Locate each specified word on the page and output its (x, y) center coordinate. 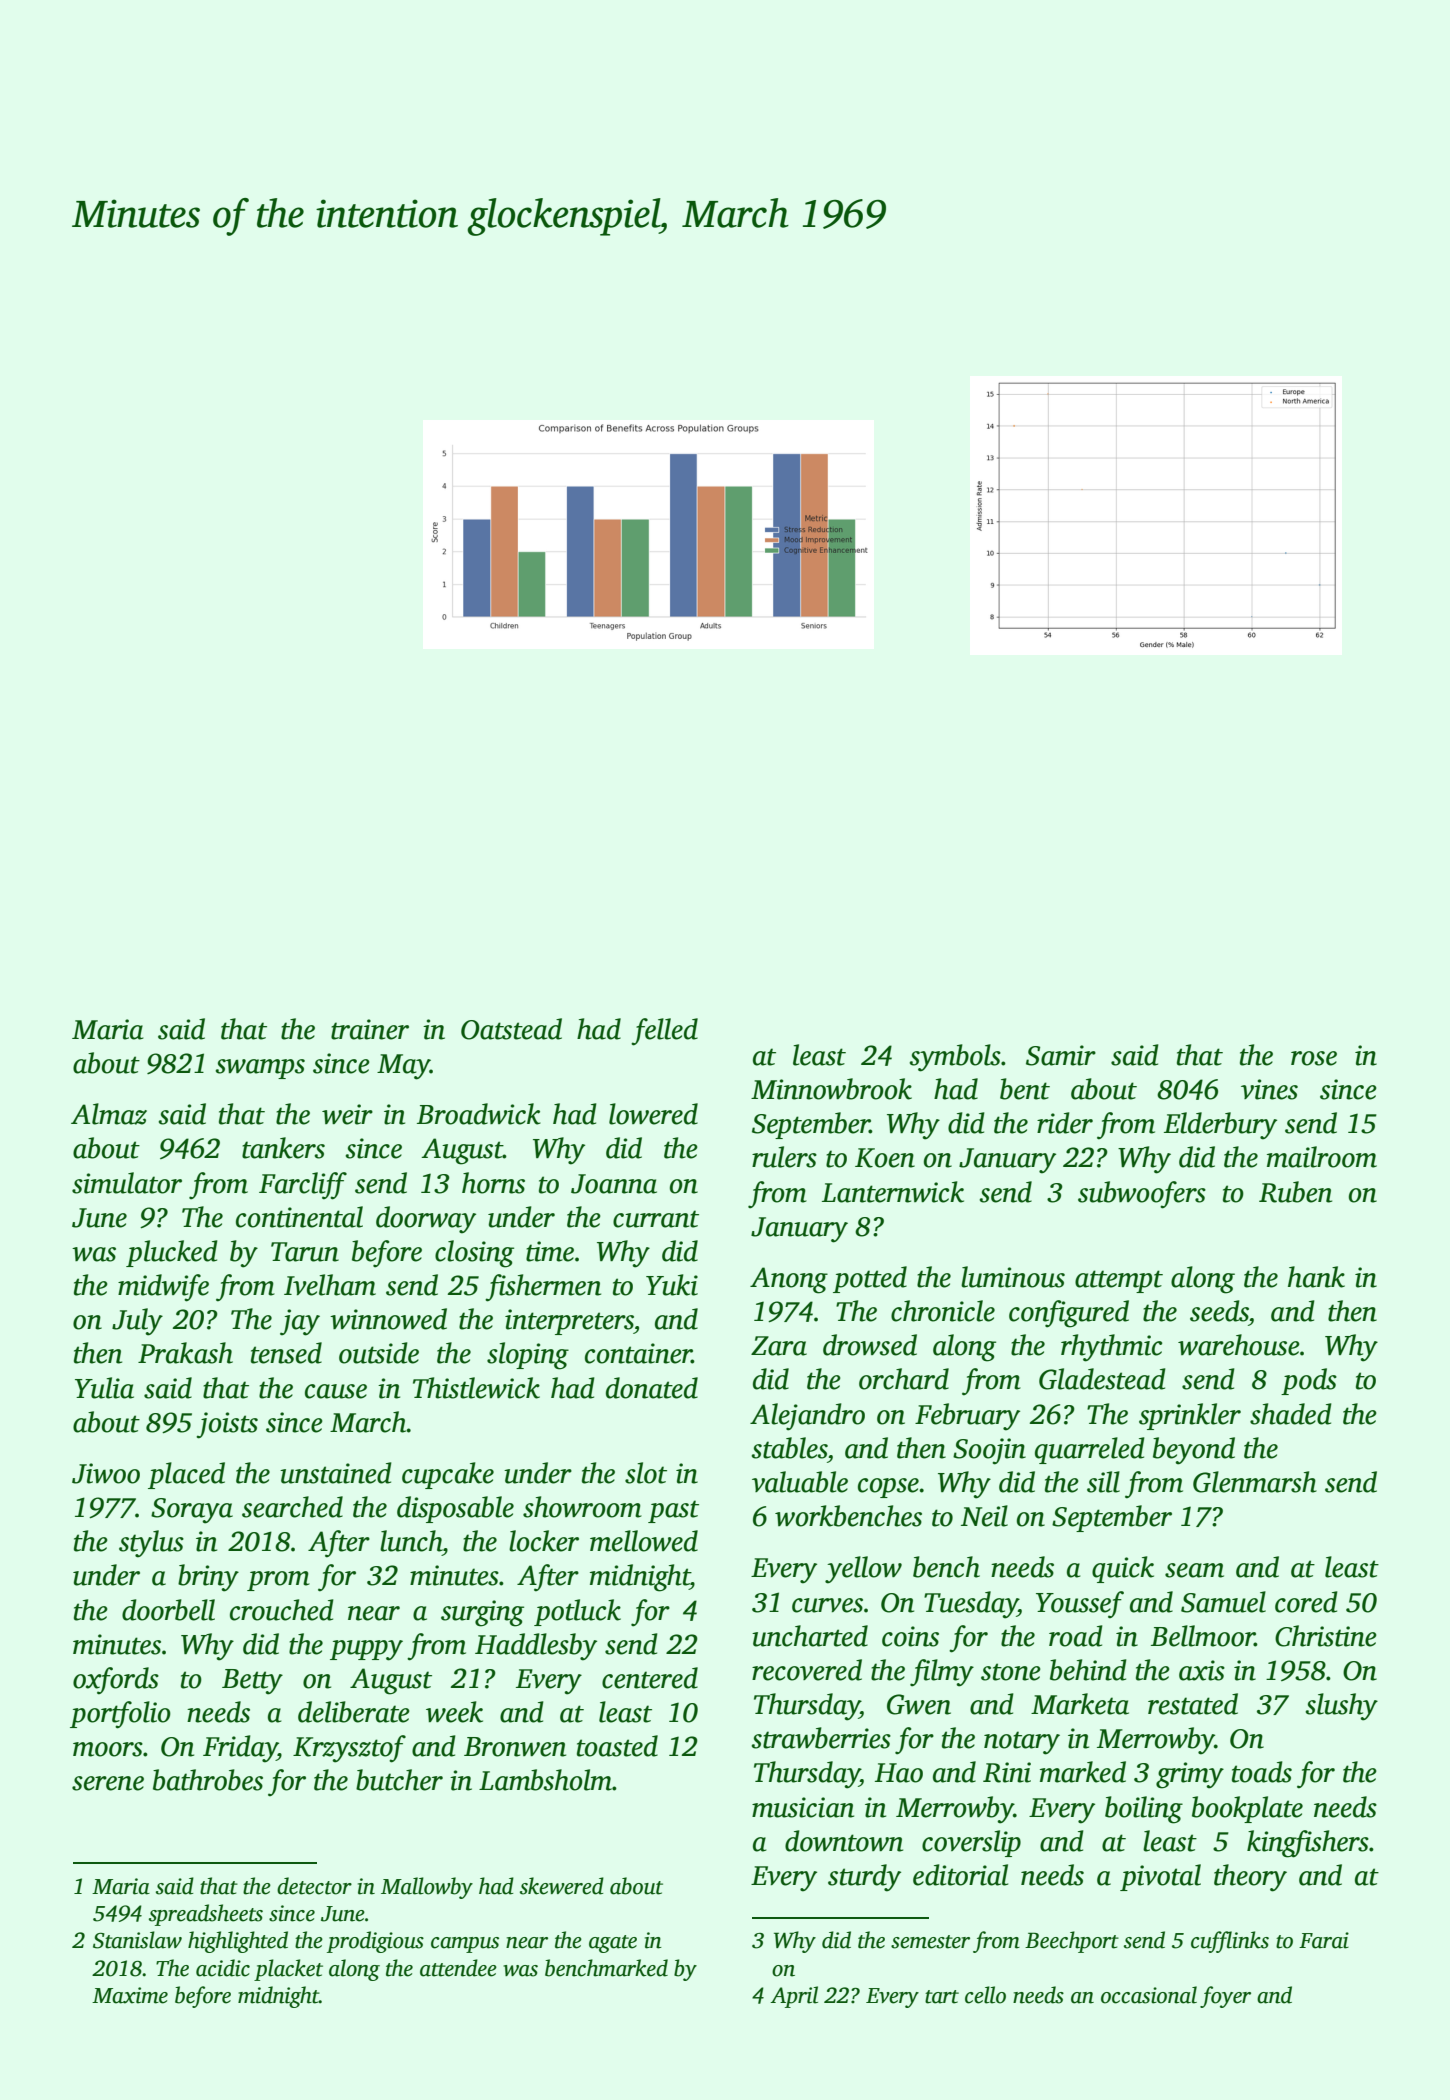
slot (646, 1473)
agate (613, 1944)
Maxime (130, 1995)
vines (1269, 1089)
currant (656, 1219)
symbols (955, 1058)
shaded (1291, 1414)
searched (292, 1507)
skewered (562, 1886)
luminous (1013, 1277)
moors (108, 1749)
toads (1262, 1772)
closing (474, 1254)
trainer (370, 1029)
